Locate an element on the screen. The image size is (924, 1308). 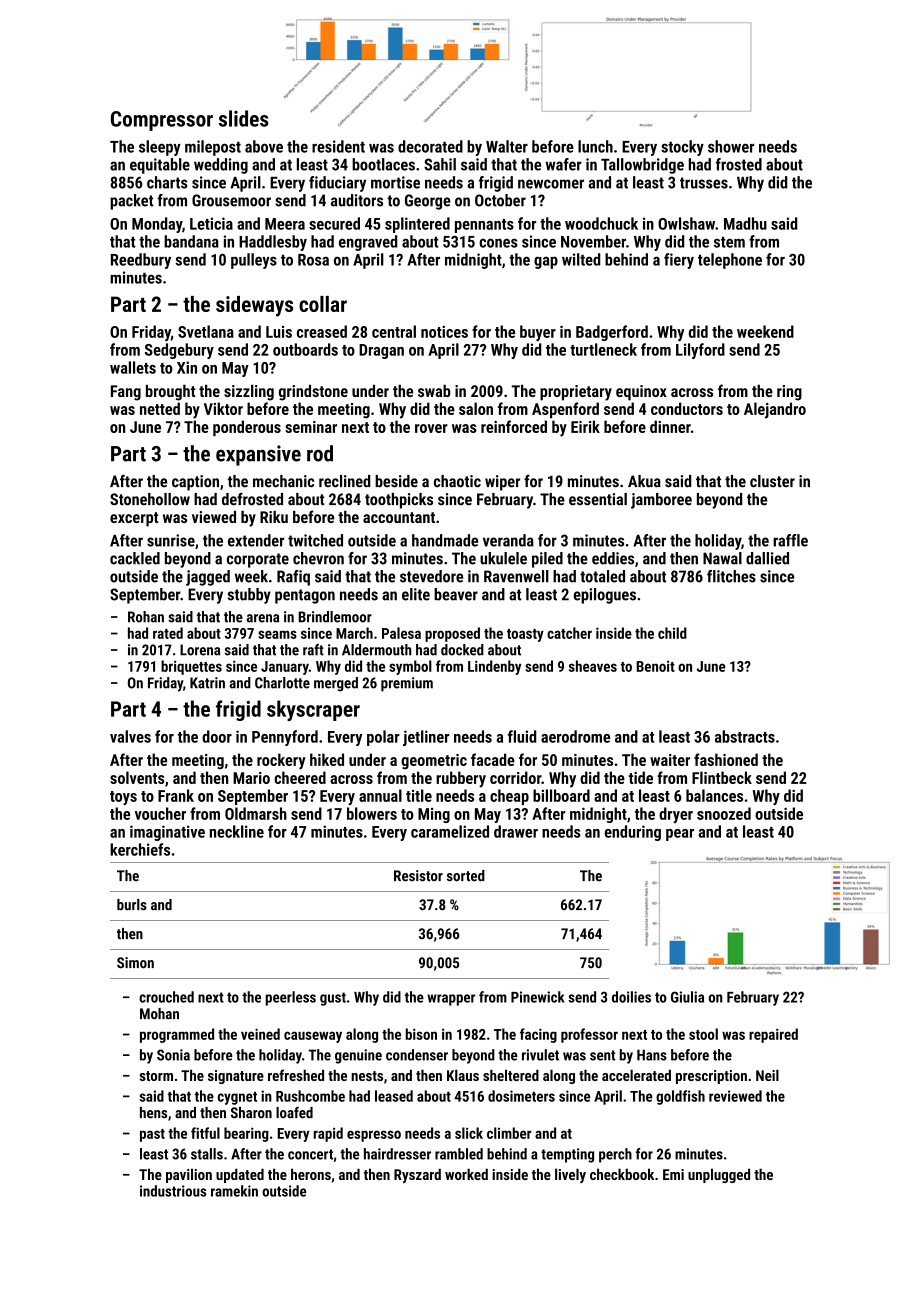
cones is located at coordinates (498, 243).
